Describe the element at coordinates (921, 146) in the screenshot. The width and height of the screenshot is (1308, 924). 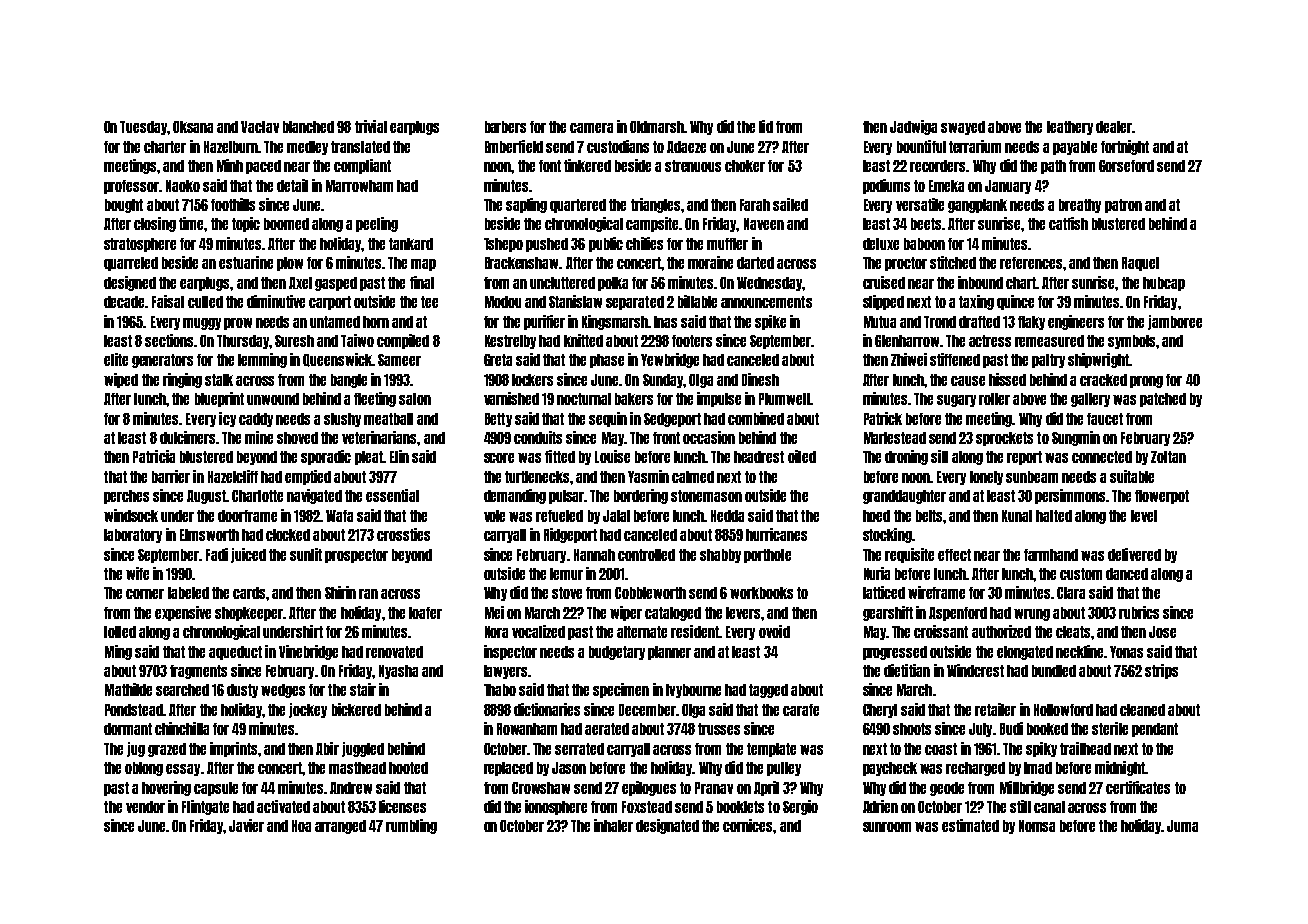
I see `bountiful` at that location.
